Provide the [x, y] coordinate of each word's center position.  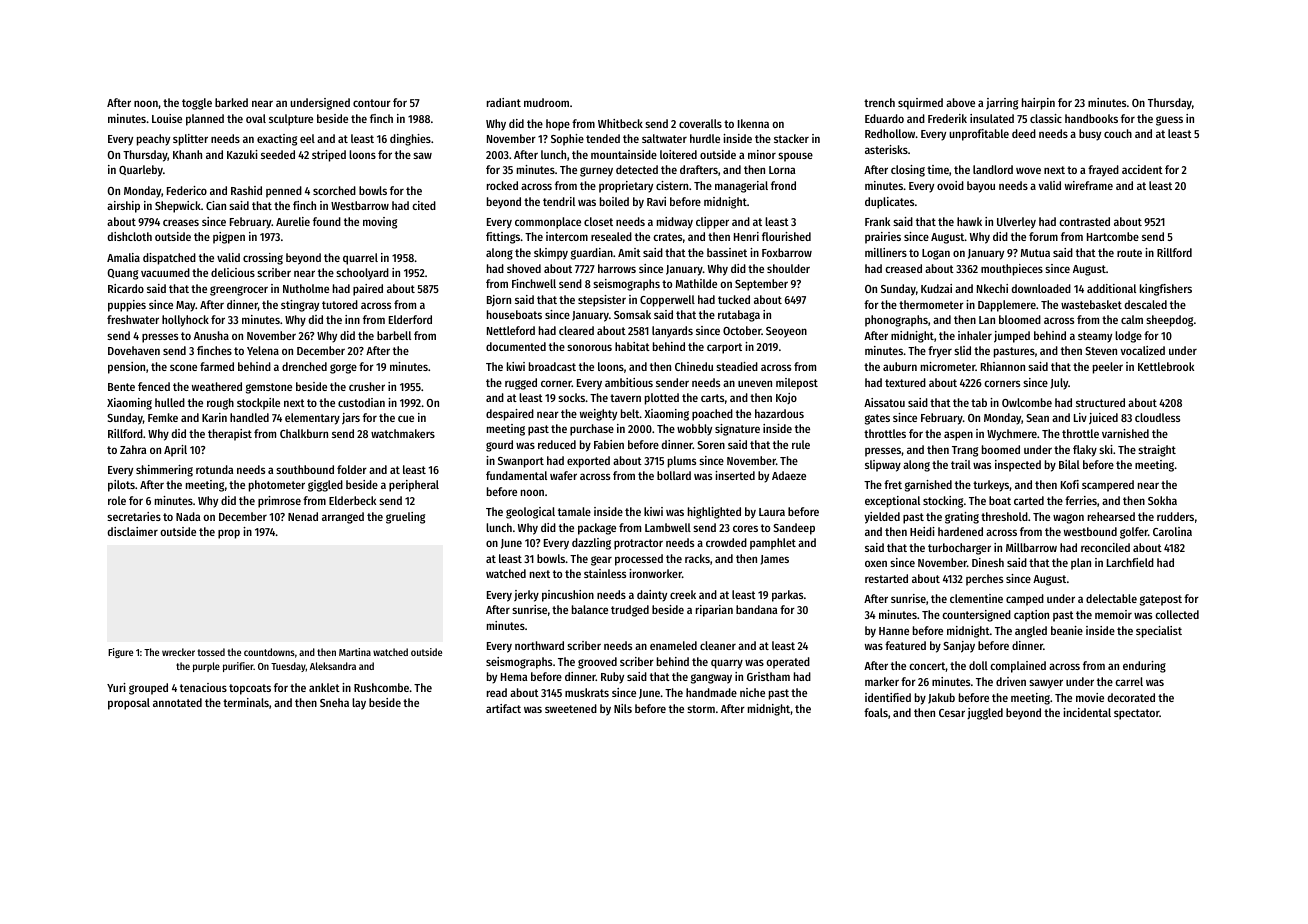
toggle [197, 104]
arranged [343, 518]
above [960, 102]
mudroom [546, 102]
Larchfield [1130, 562]
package [597, 529]
